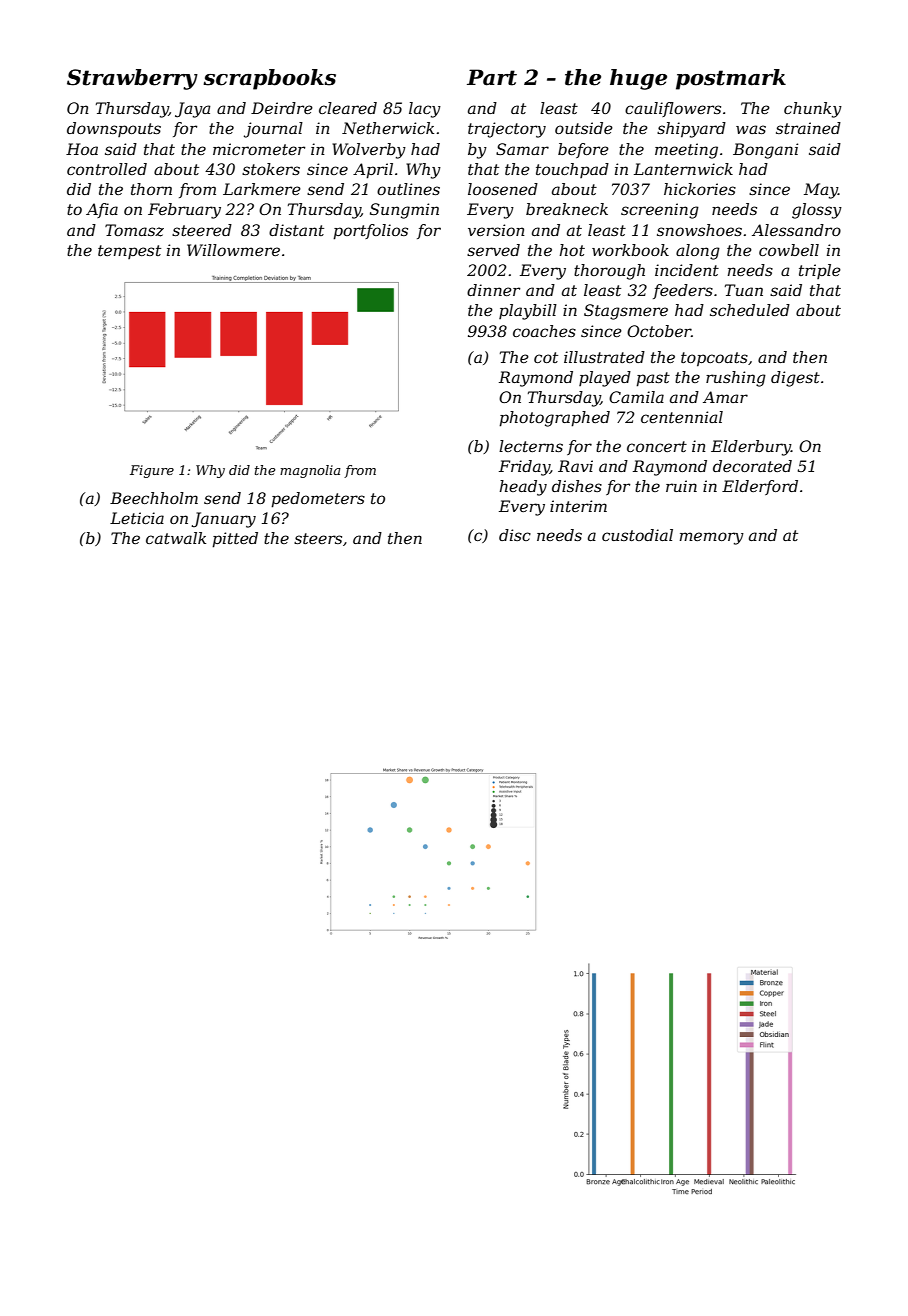  What do you see at coordinates (795, 379) in the screenshot?
I see `digest` at bounding box center [795, 379].
